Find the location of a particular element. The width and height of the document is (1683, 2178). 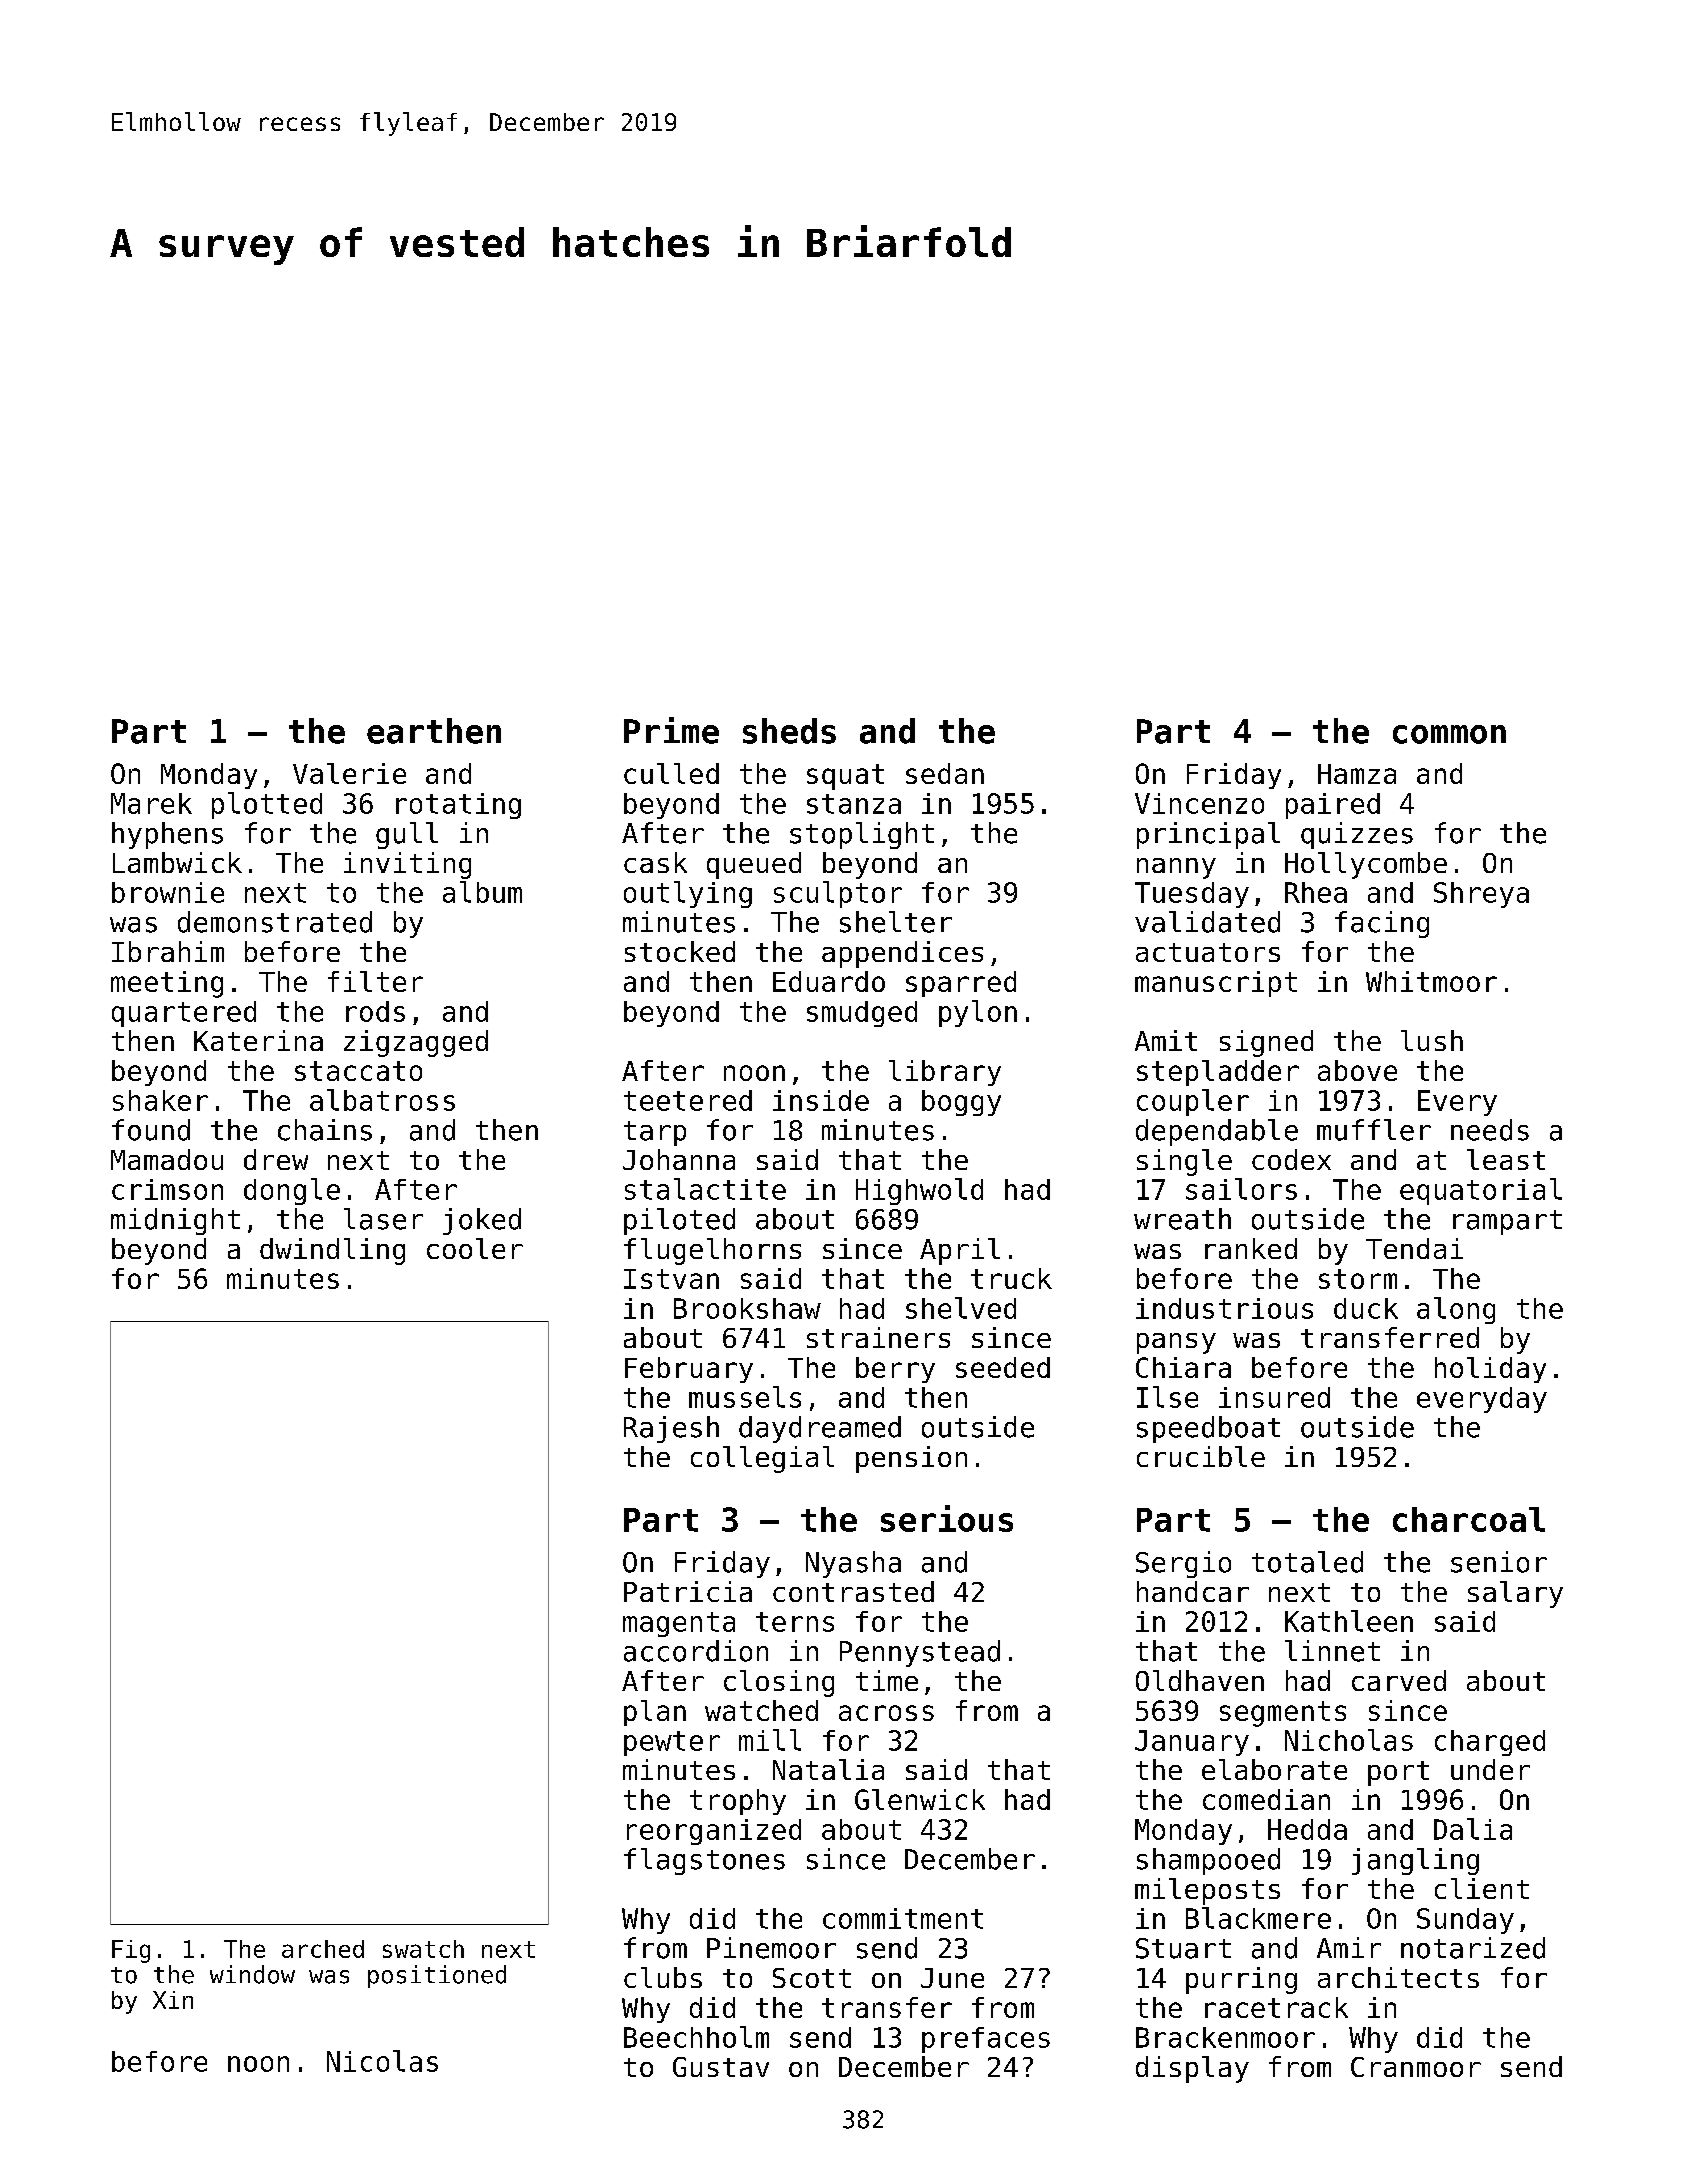

magenta is located at coordinates (679, 1624).
